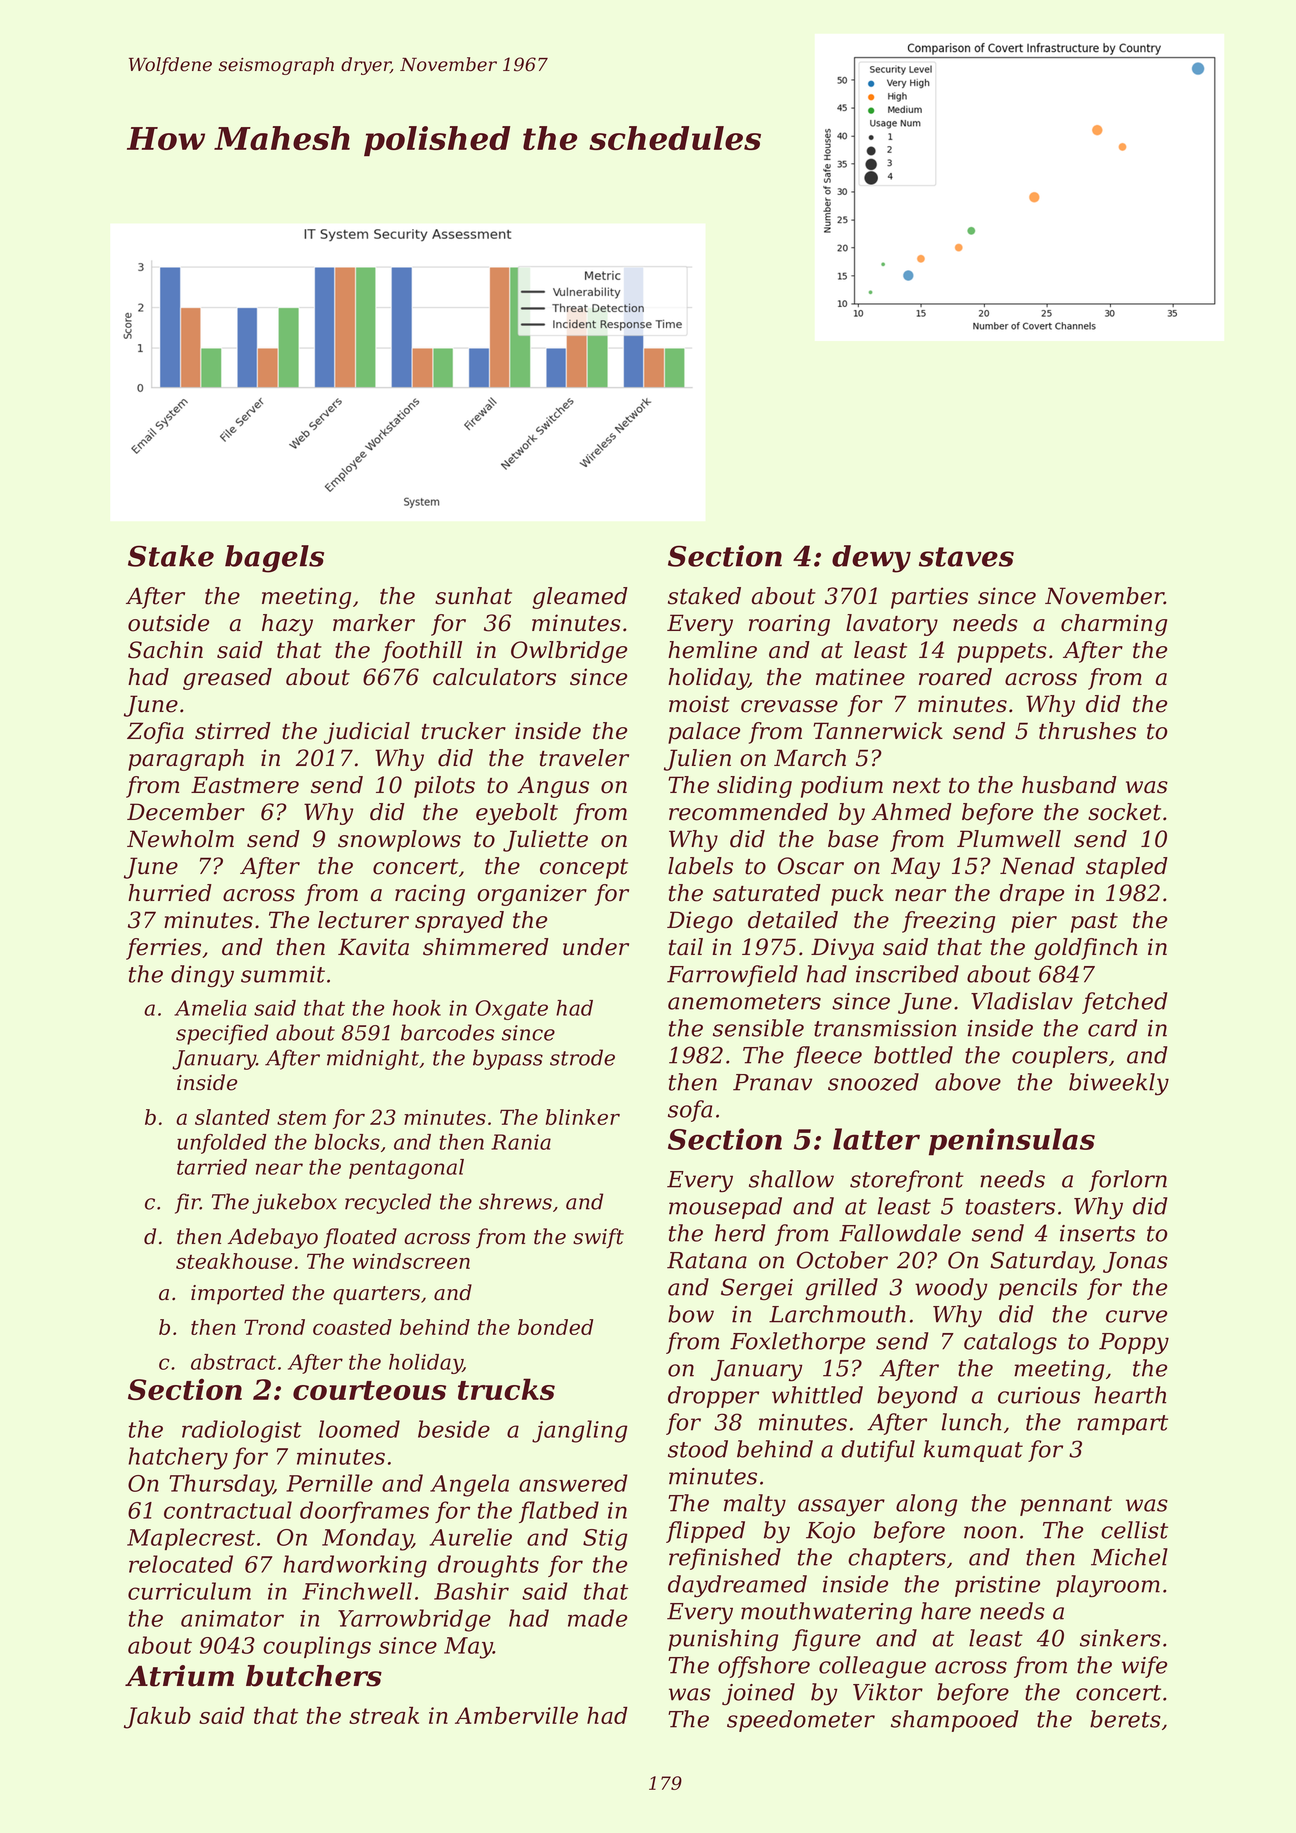 This screenshot has width=1296, height=1833. What do you see at coordinates (178, 1458) in the screenshot?
I see `hatchery` at bounding box center [178, 1458].
